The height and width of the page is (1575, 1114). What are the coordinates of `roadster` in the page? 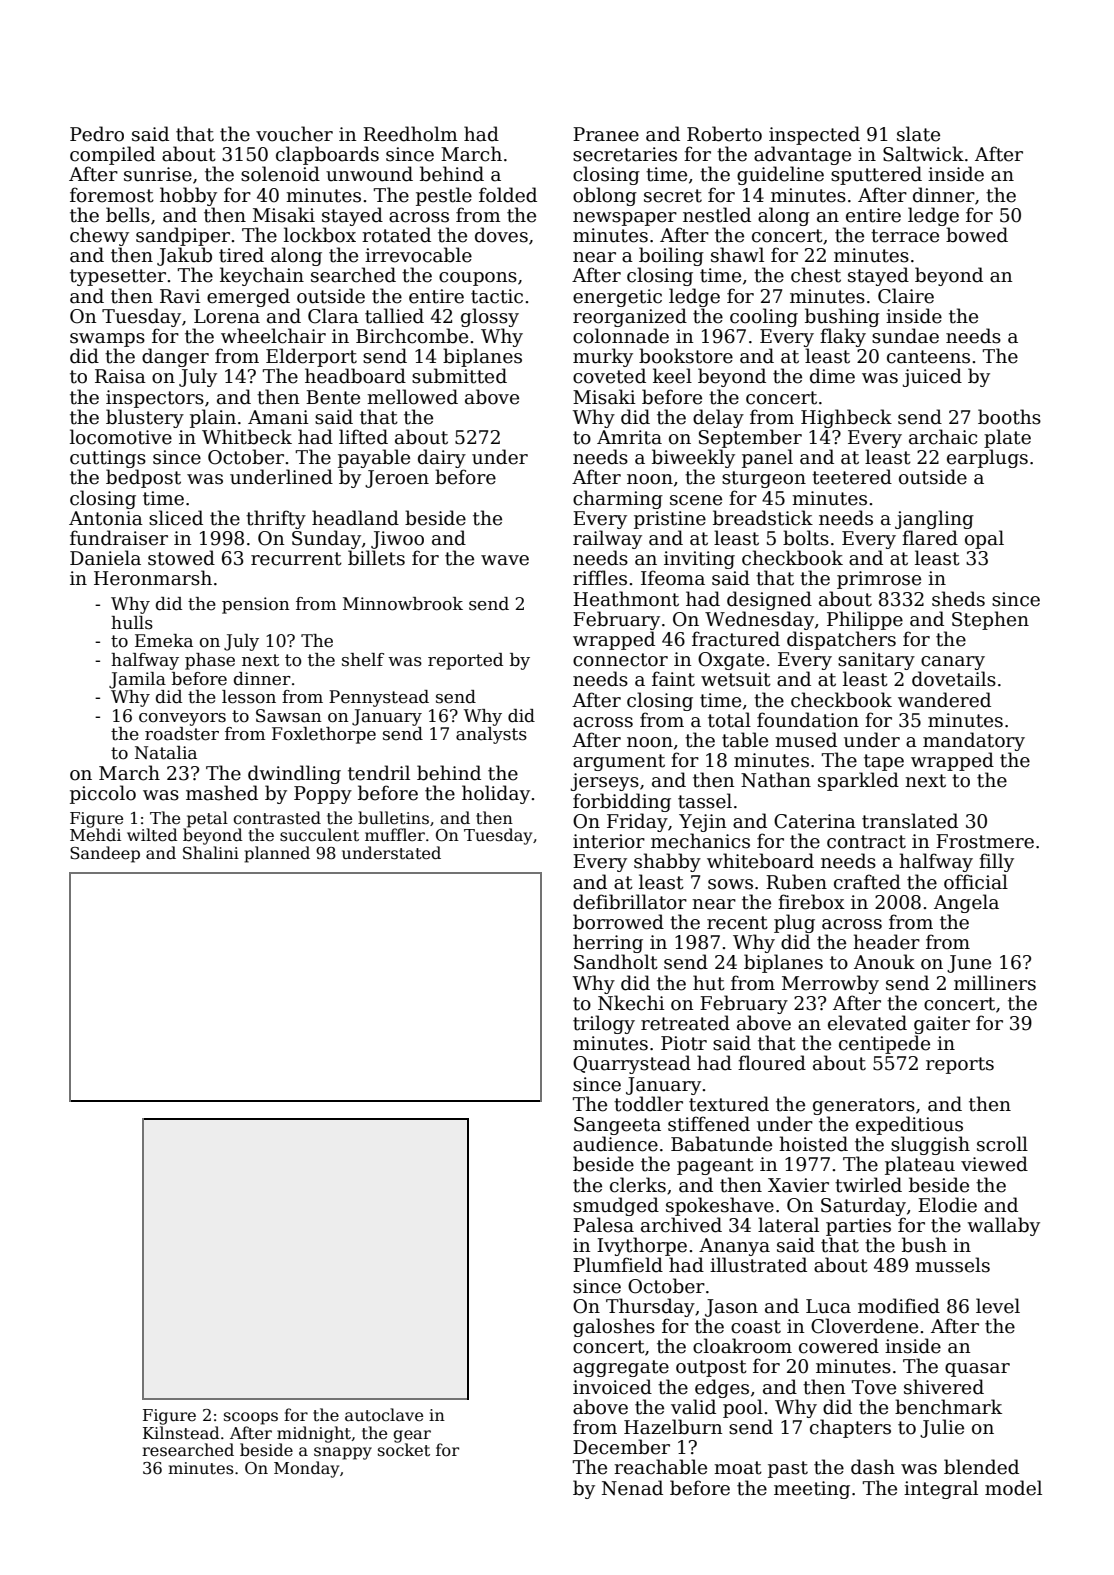 It's located at (182, 734).
